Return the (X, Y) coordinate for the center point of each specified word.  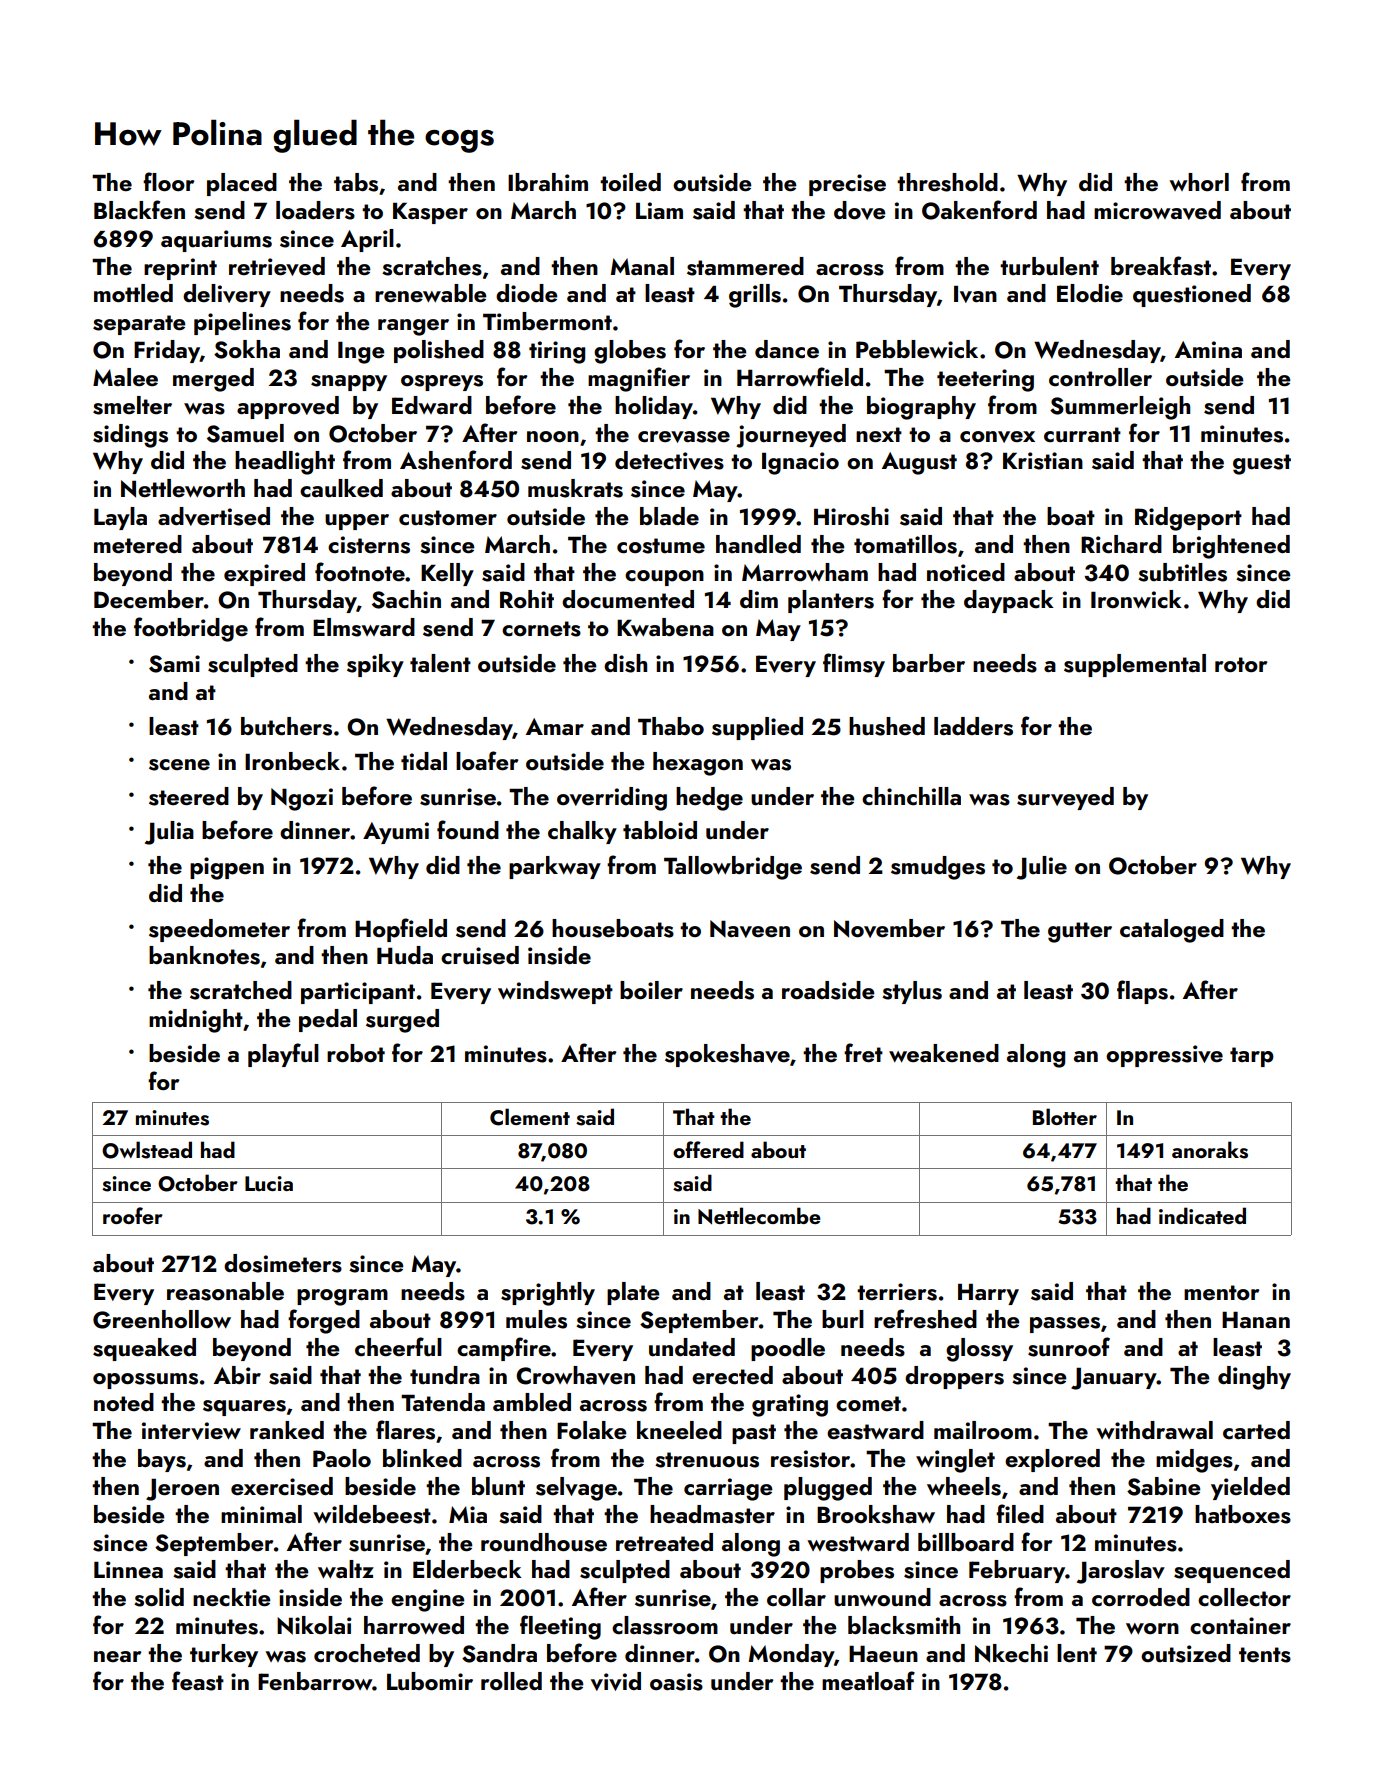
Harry (988, 1294)
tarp (1252, 1057)
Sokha (247, 349)
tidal (424, 761)
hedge (709, 799)
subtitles (1182, 572)
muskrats (575, 488)
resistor (810, 1459)
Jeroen (182, 1490)
